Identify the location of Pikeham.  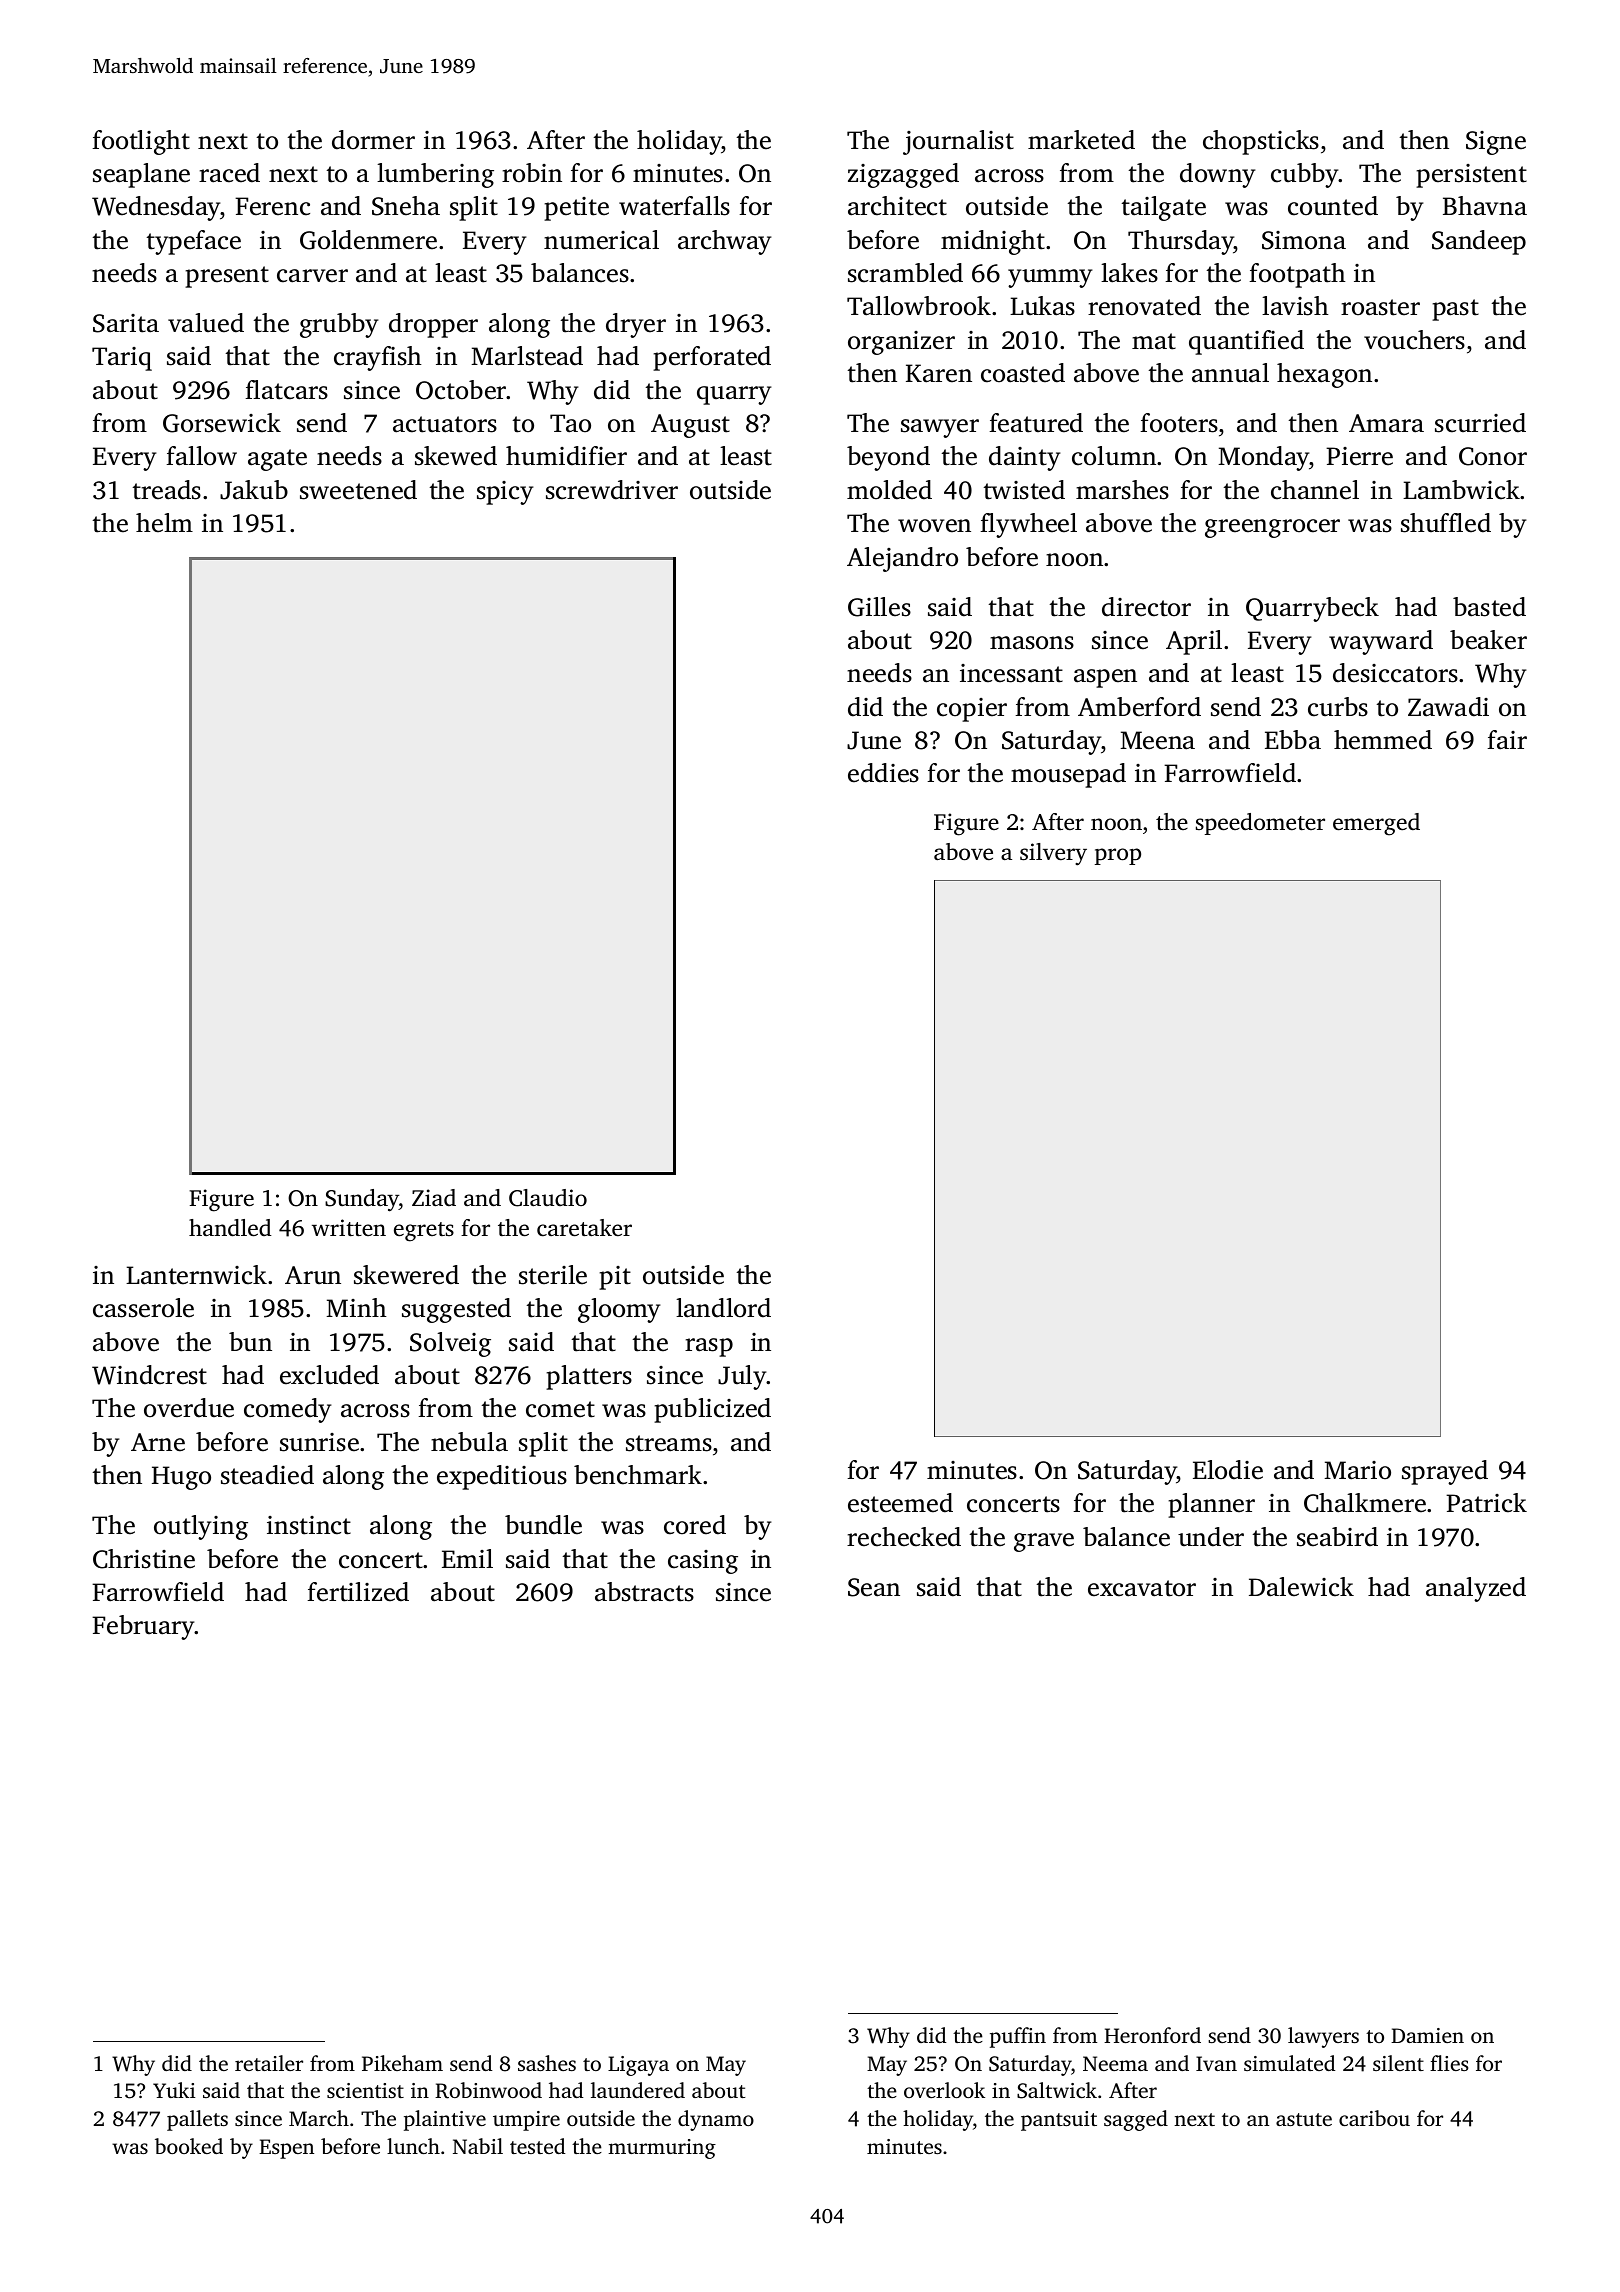
(402, 2063).
